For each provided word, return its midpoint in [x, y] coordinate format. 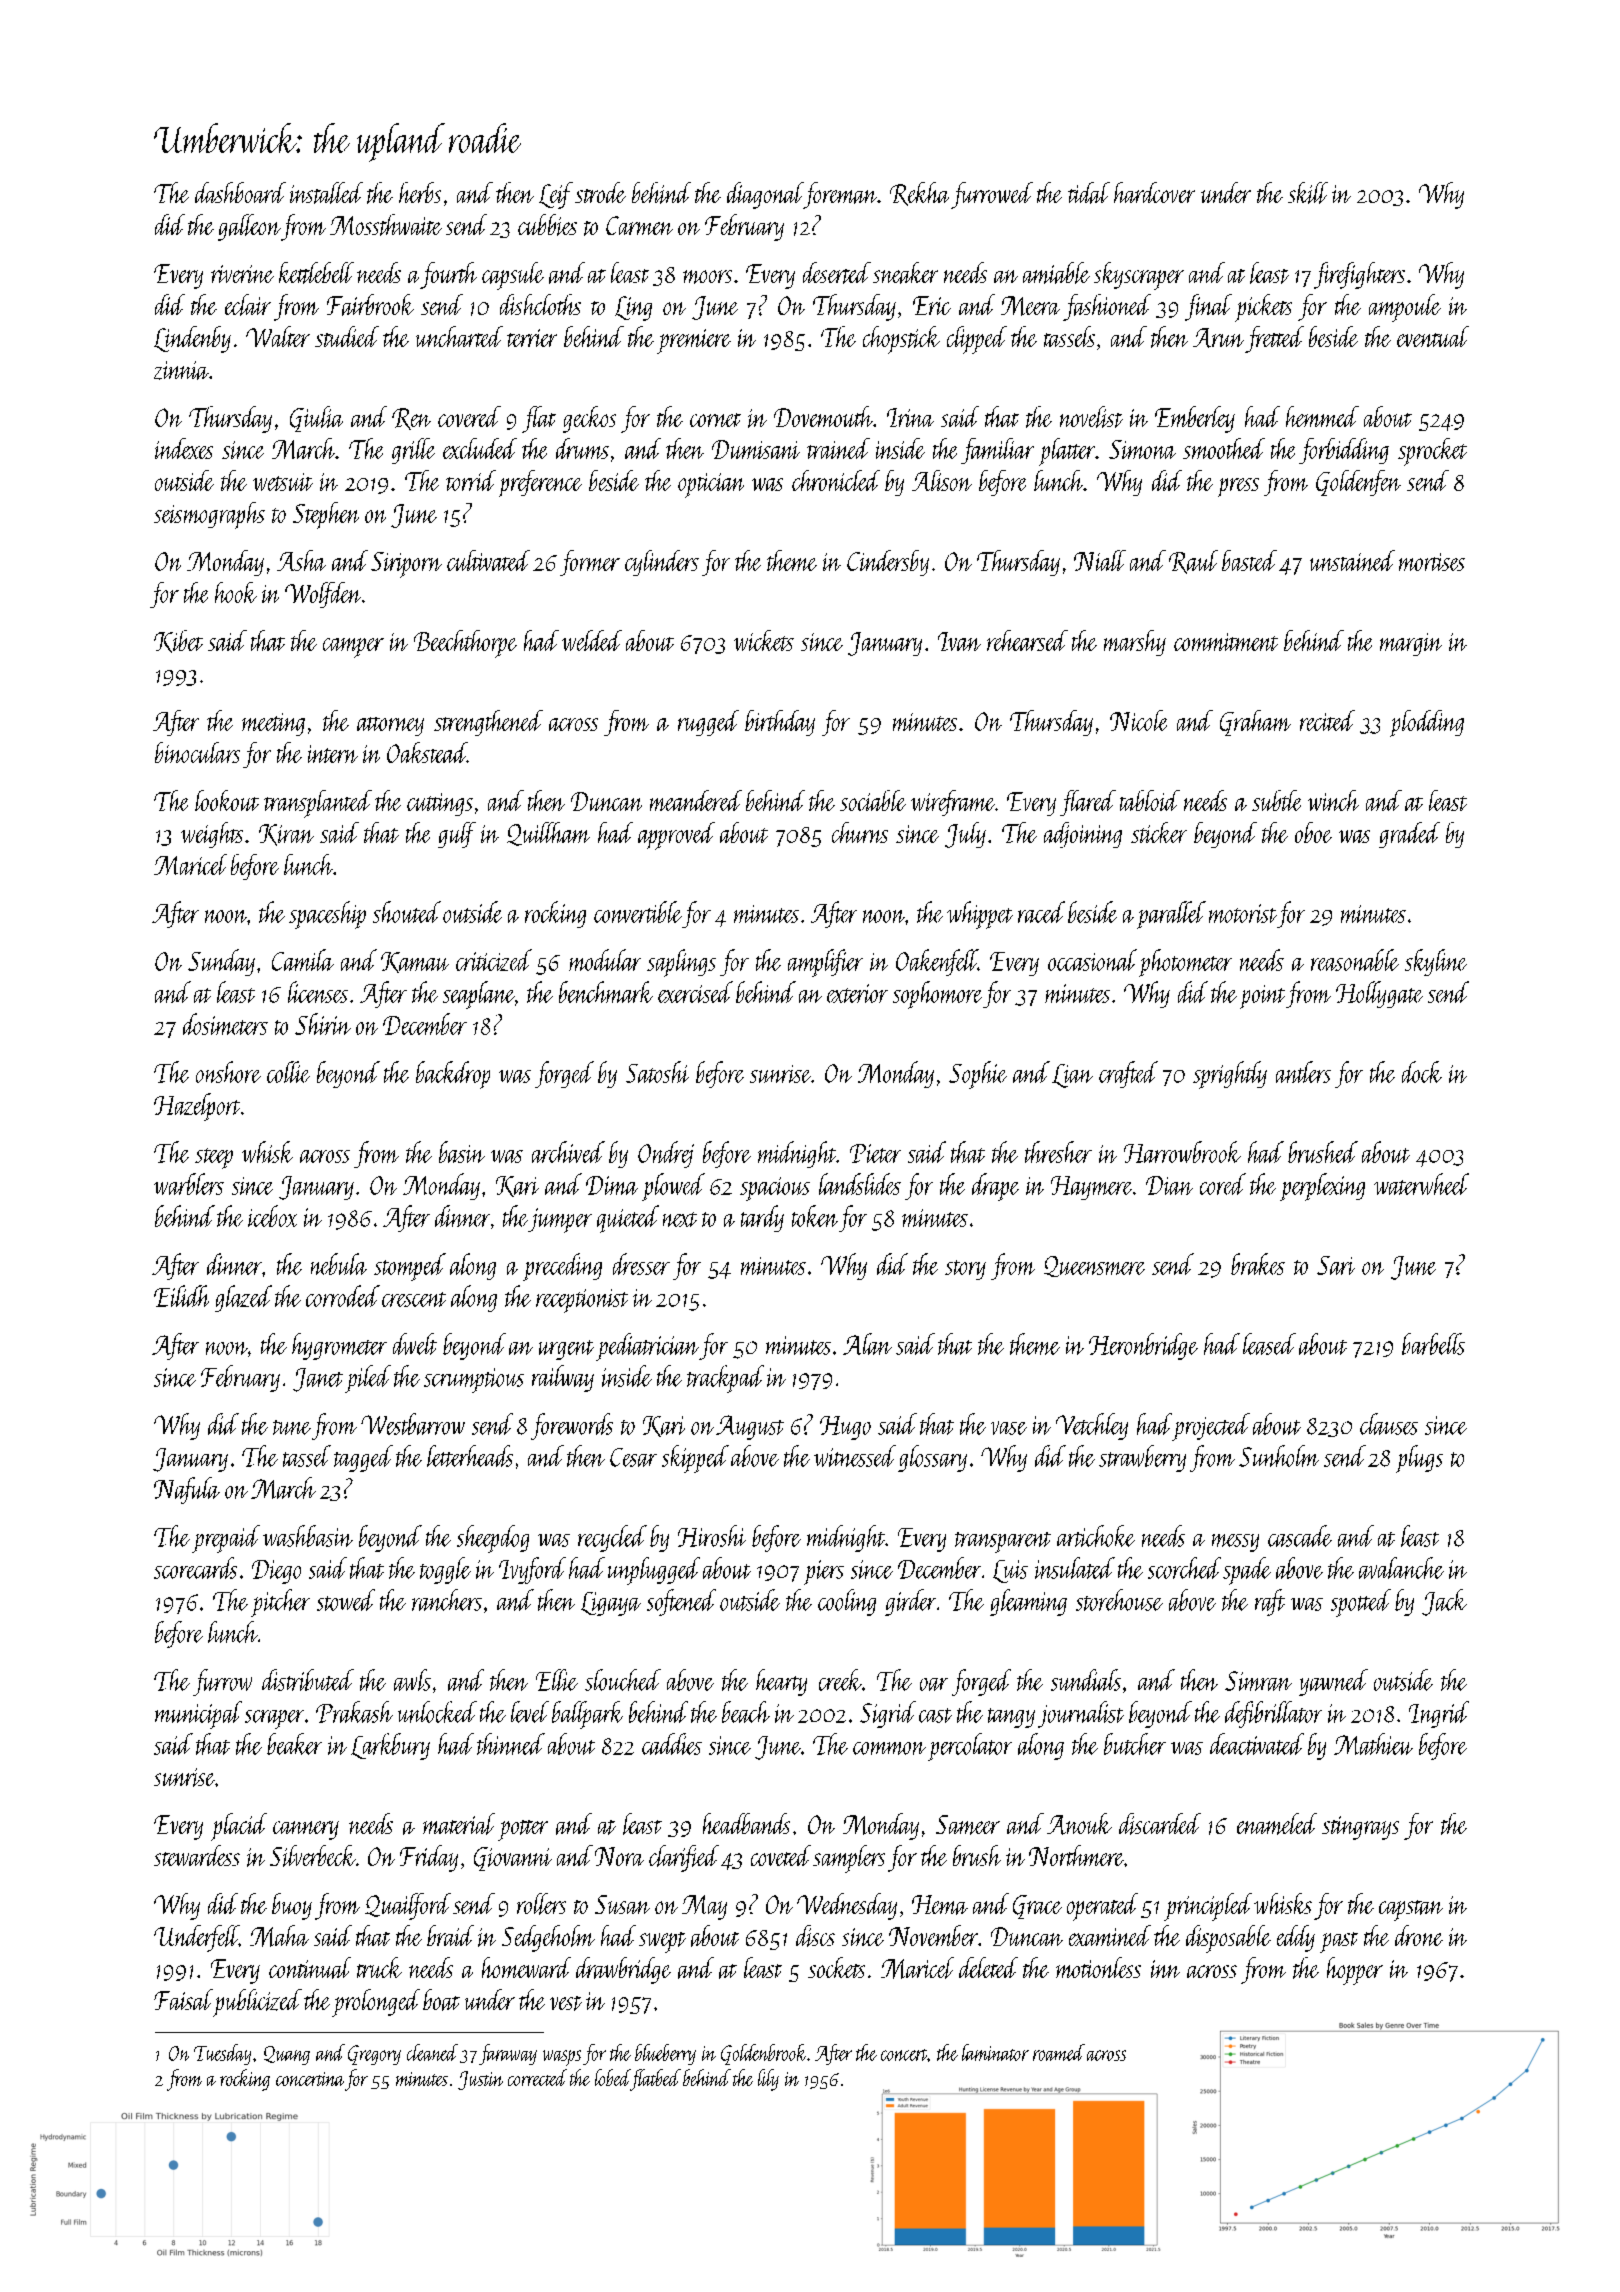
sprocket [1432, 452]
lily [768, 2080]
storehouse [1119, 1600]
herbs [420, 192]
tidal [1089, 193]
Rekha [919, 194]
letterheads [470, 1456]
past [1339, 1942]
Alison [942, 480]
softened [681, 1602]
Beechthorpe [465, 644]
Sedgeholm [548, 1938]
